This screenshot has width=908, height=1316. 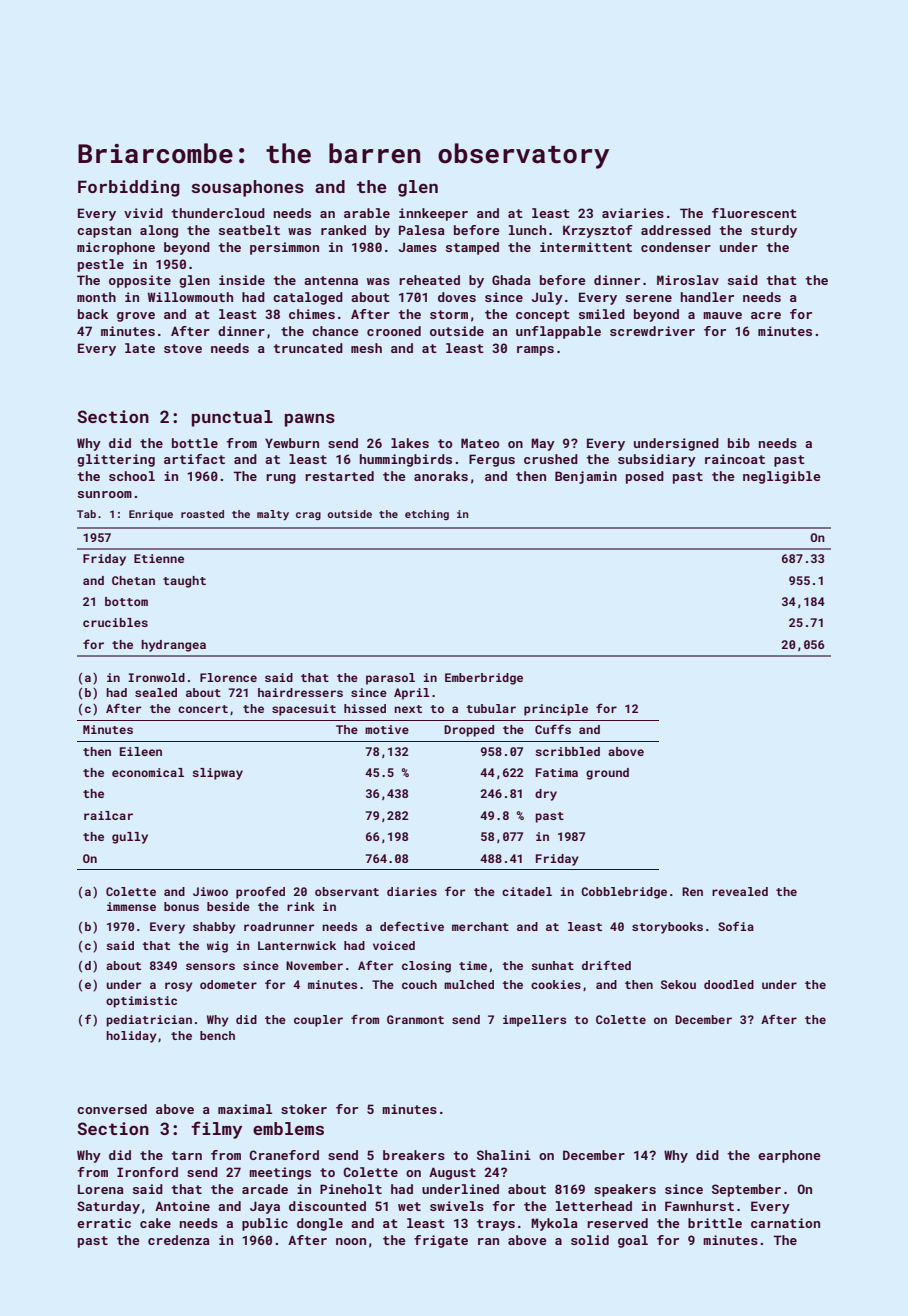 What do you see at coordinates (607, 774) in the screenshot?
I see `ground` at bounding box center [607, 774].
